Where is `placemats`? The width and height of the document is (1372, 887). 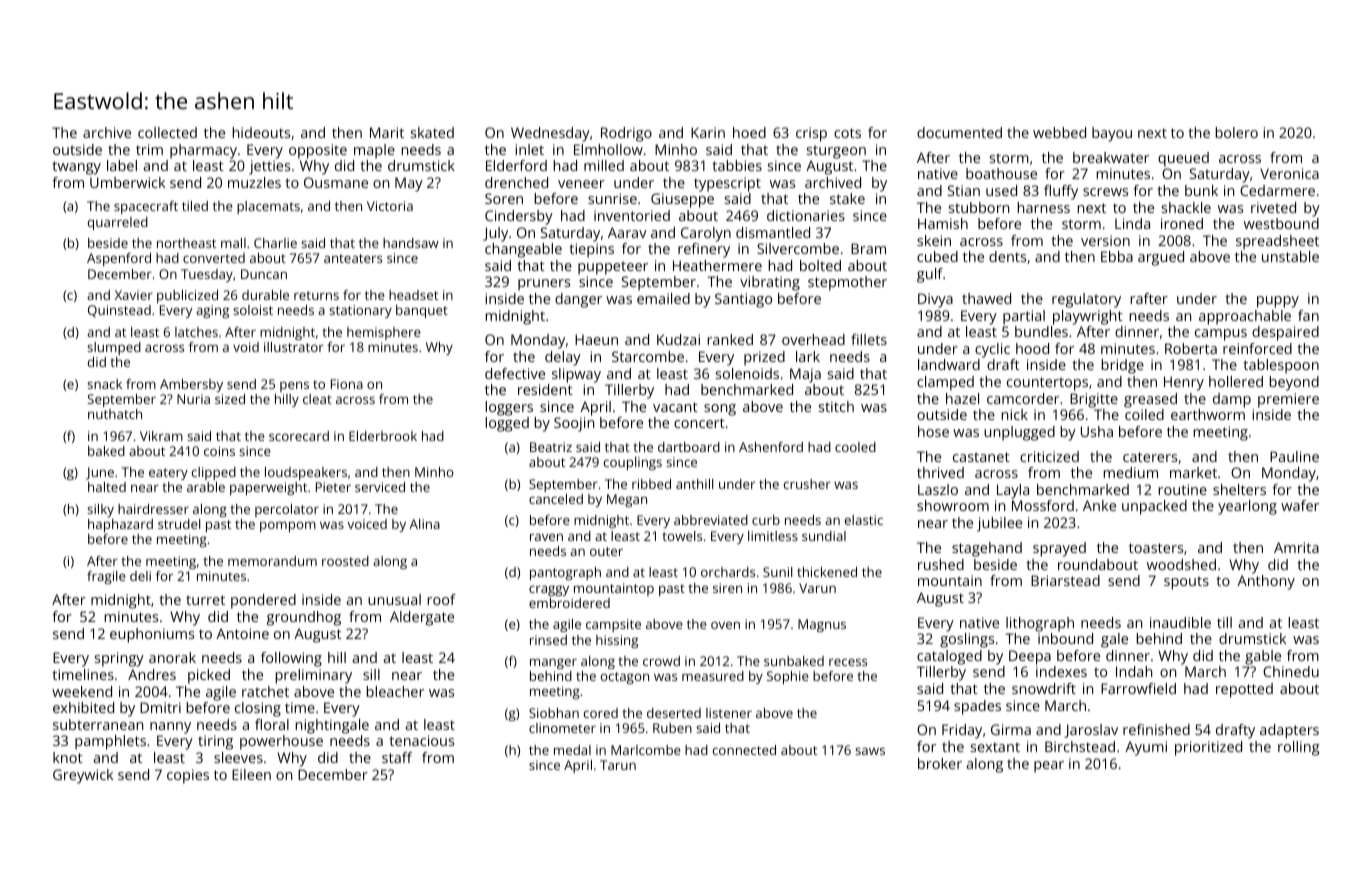
placemats is located at coordinates (268, 207).
